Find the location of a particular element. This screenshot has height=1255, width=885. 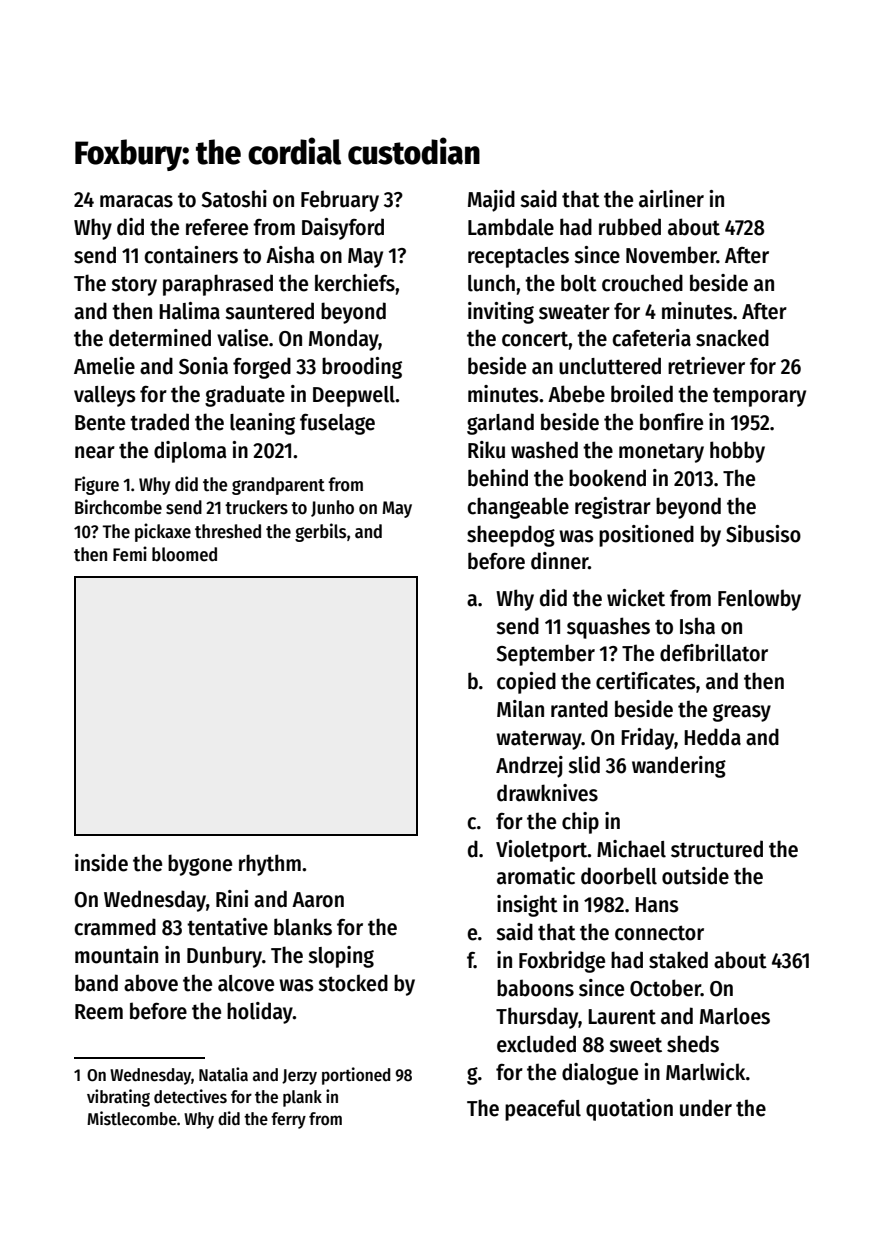

concert is located at coordinates (535, 339).
